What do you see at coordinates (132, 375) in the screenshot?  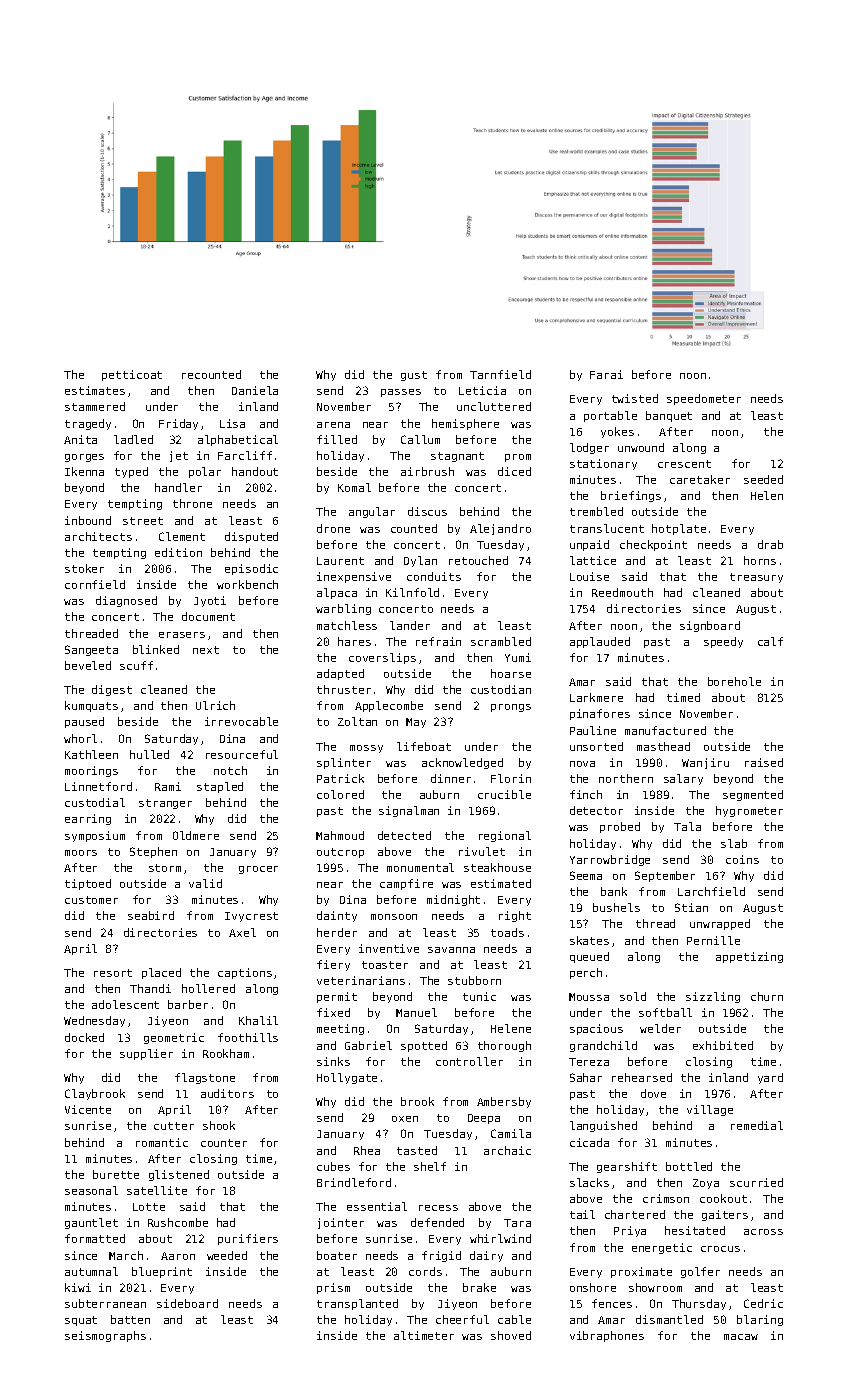 I see `petticoat` at bounding box center [132, 375].
